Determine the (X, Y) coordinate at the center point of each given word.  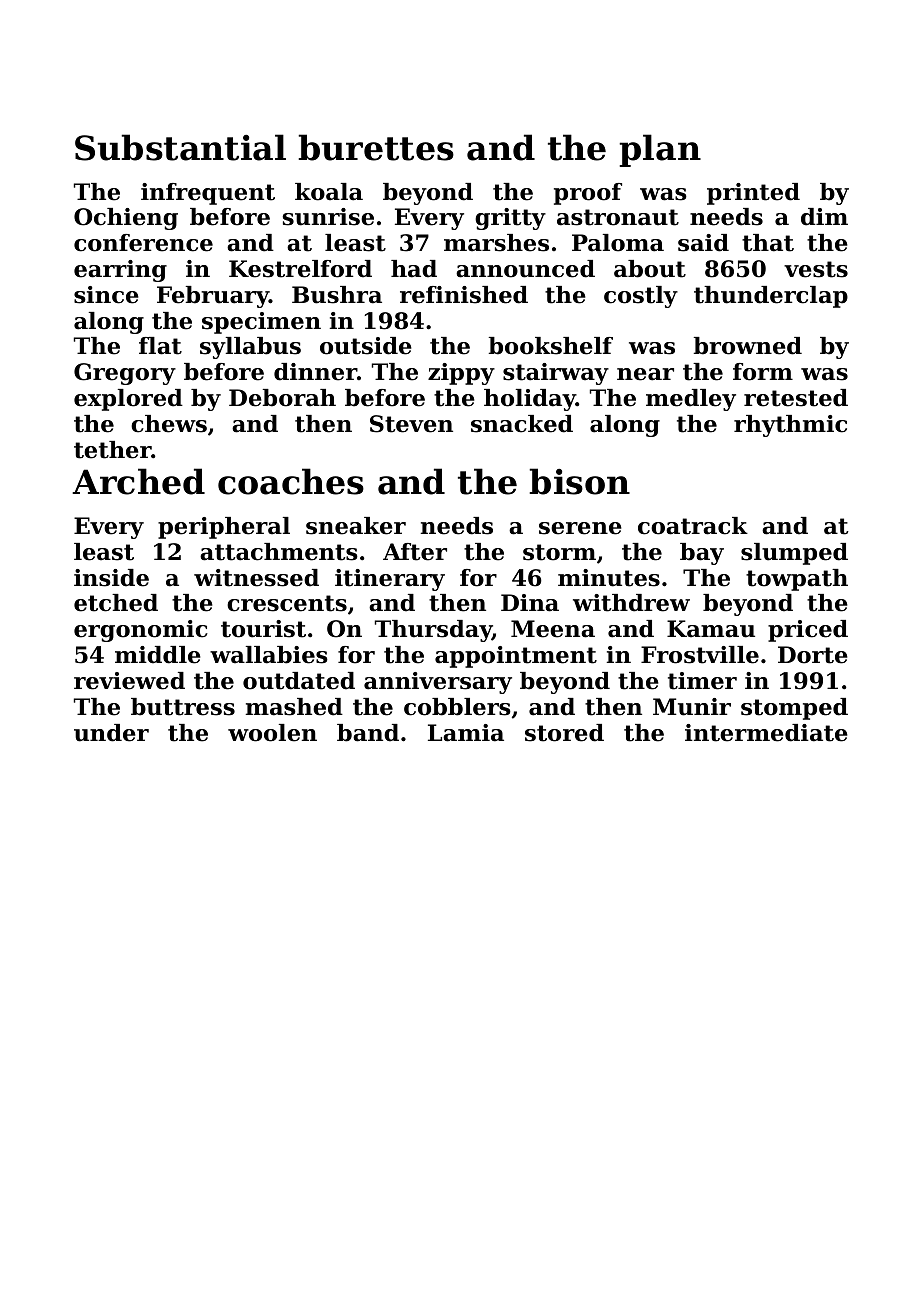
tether (113, 450)
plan (660, 150)
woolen (272, 733)
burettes (376, 147)
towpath (797, 580)
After (415, 552)
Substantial (180, 147)
